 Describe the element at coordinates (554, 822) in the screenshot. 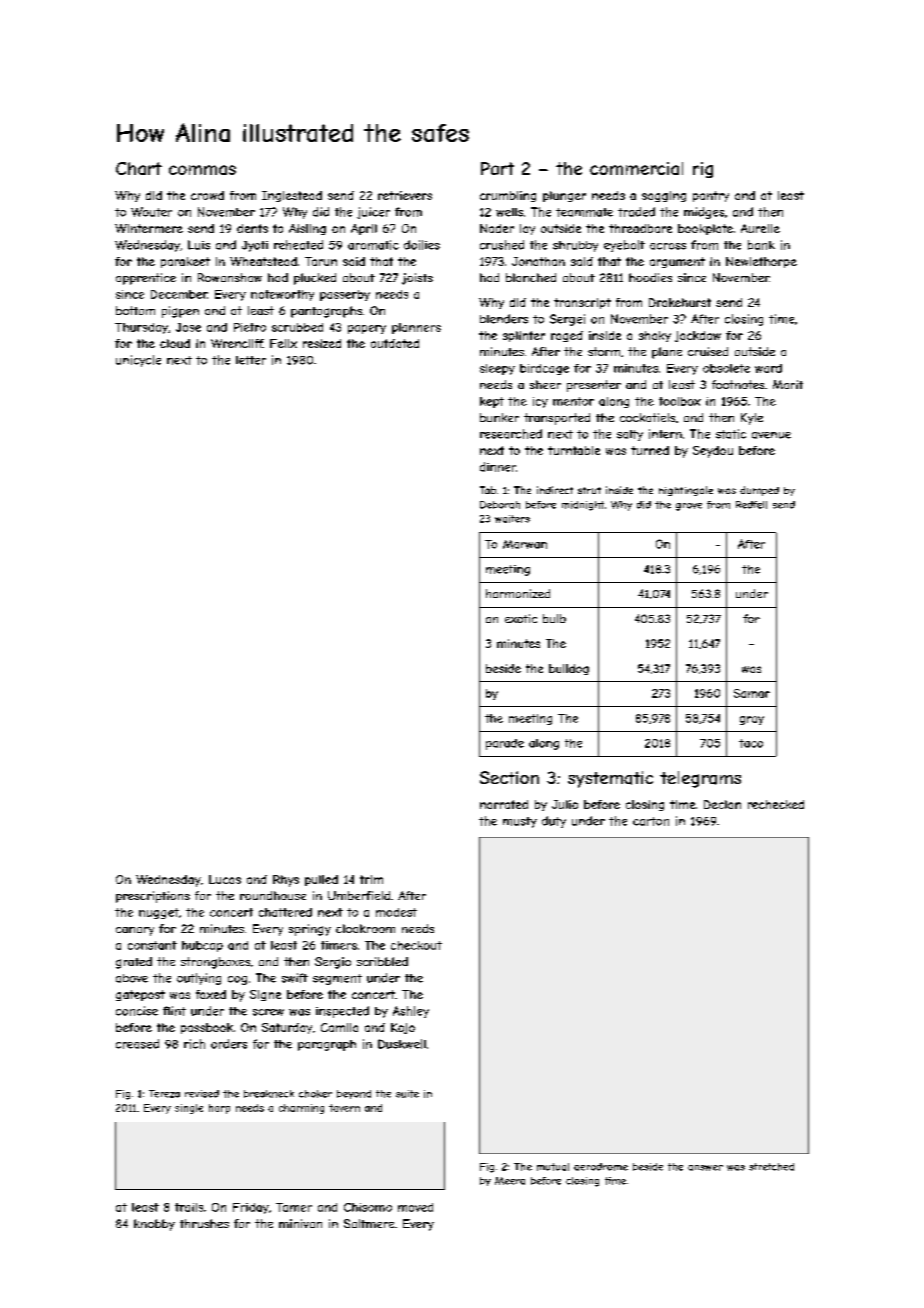

I see `duty` at that location.
